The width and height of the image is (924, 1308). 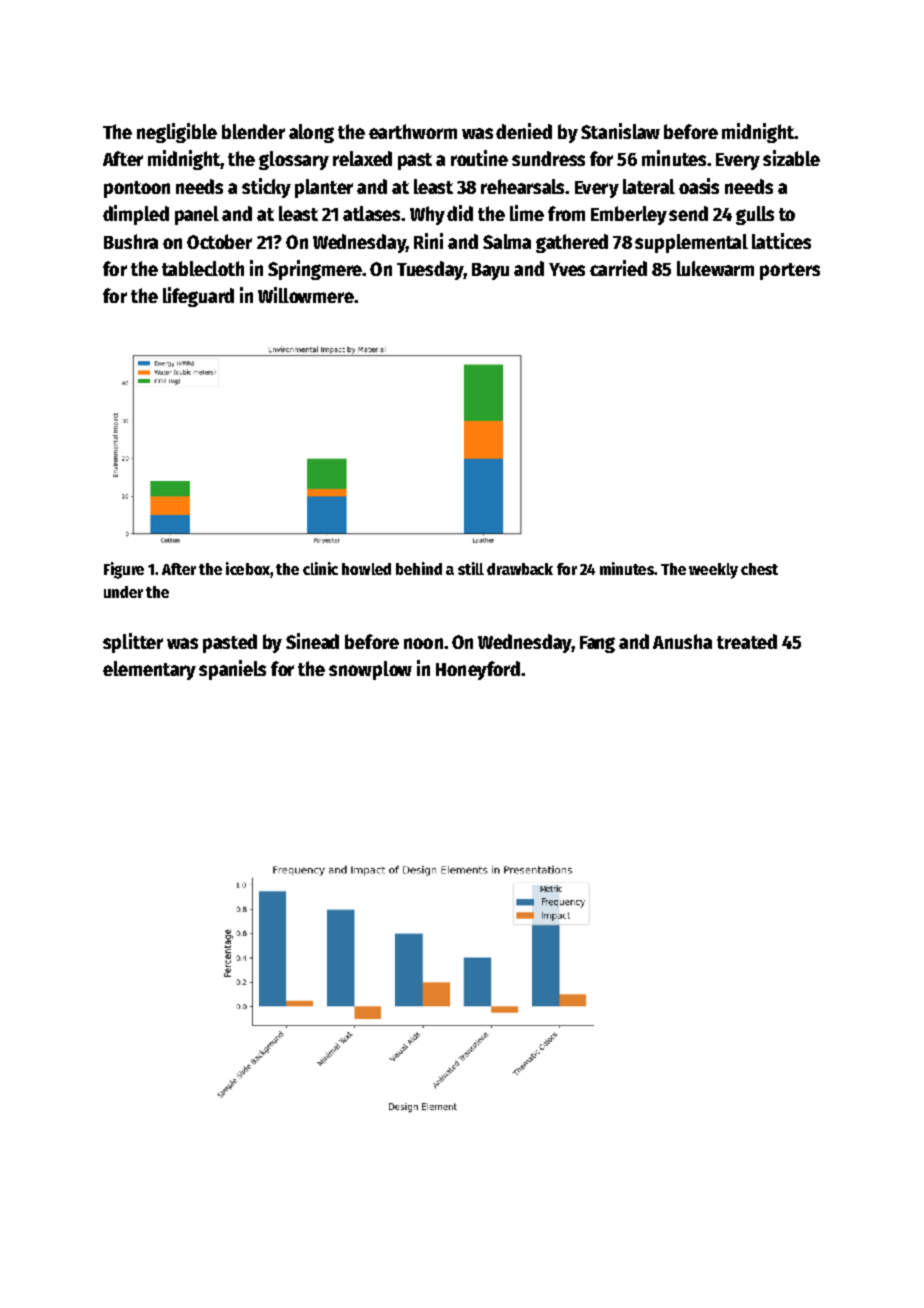 I want to click on negligible, so click(x=177, y=133).
